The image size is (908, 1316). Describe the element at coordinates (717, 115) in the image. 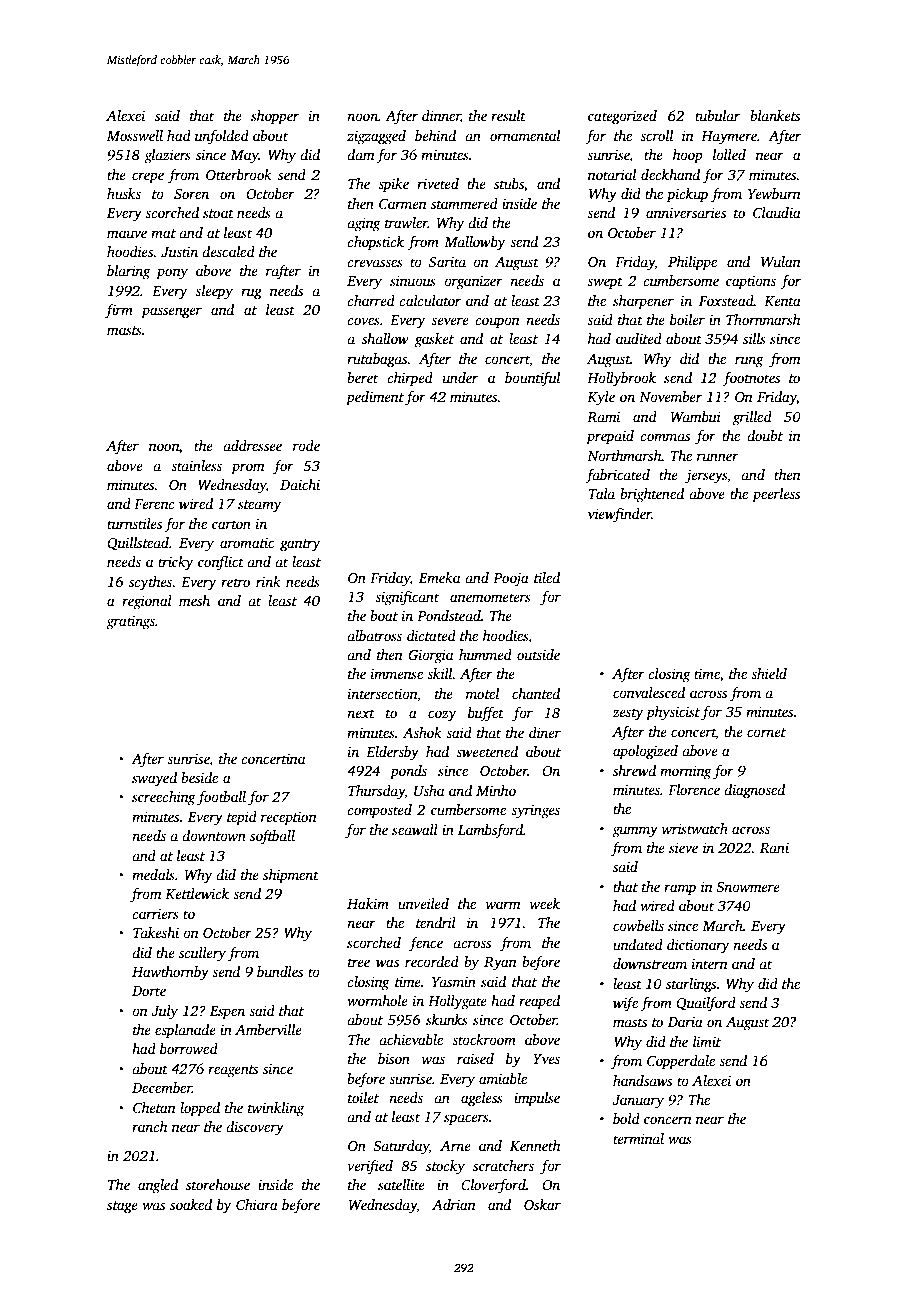

I see `tubular` at that location.
